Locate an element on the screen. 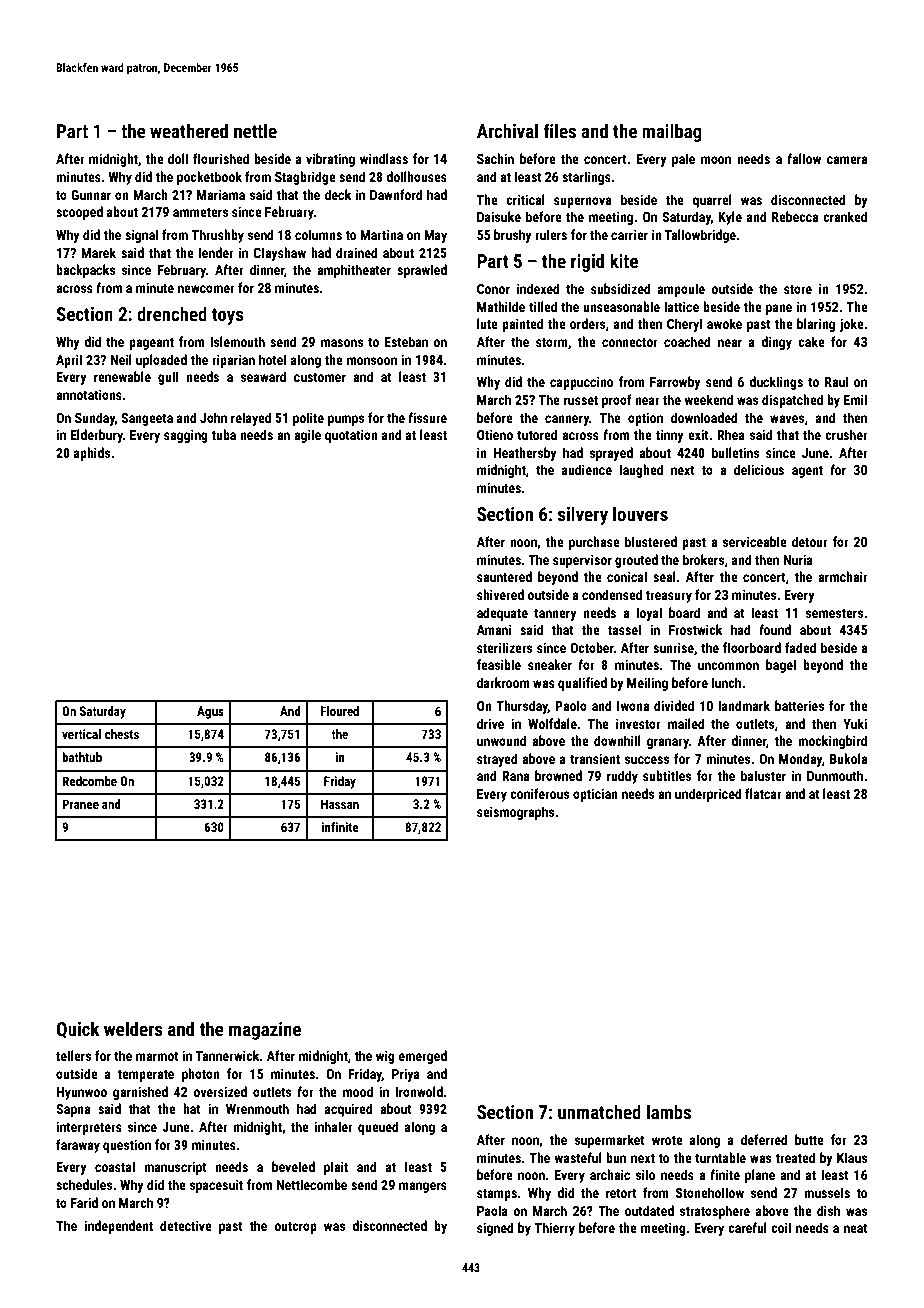 The width and height of the screenshot is (924, 1308). weathered is located at coordinates (189, 130).
